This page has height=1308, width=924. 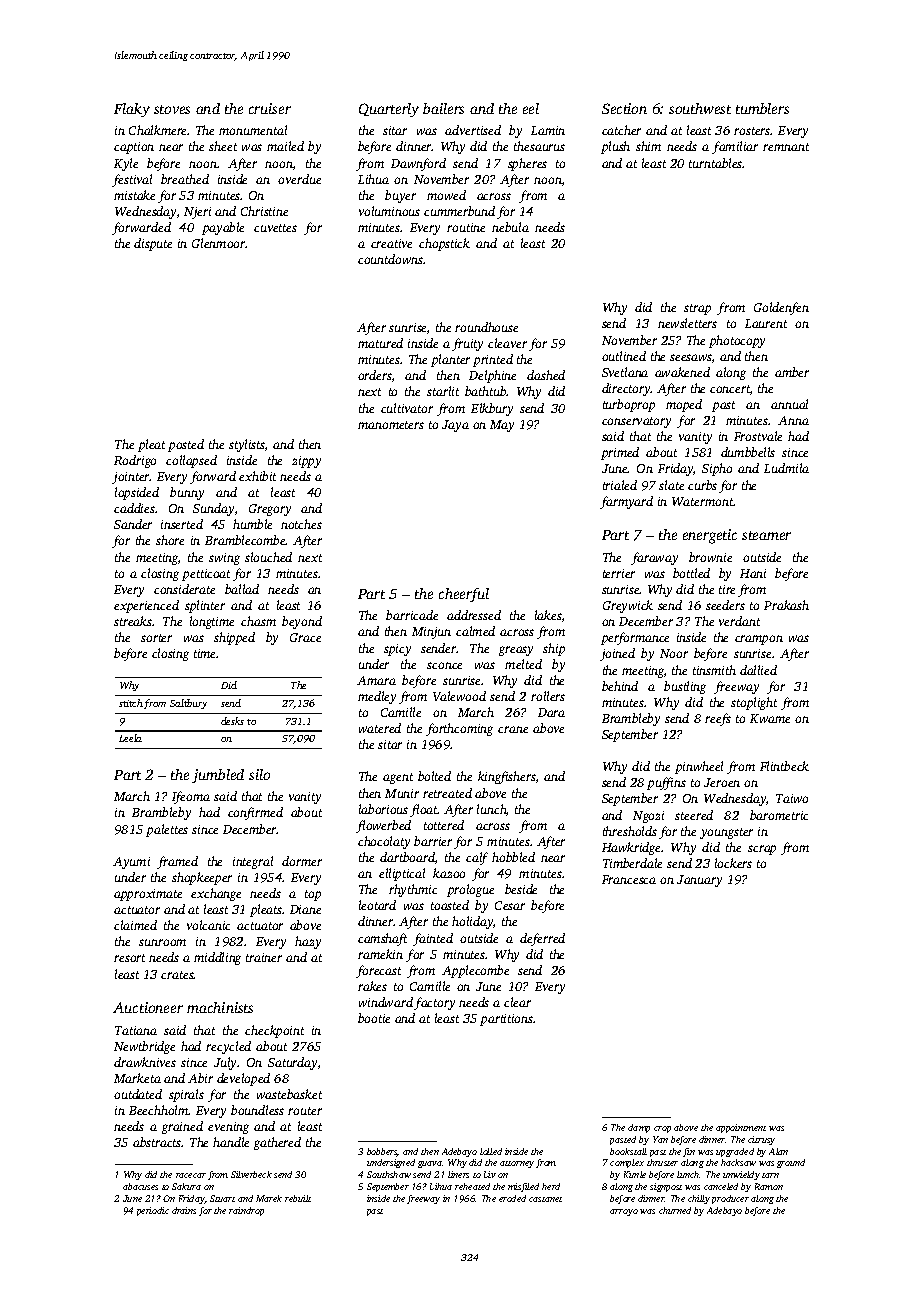 I want to click on rebuilt, so click(x=298, y=1198).
